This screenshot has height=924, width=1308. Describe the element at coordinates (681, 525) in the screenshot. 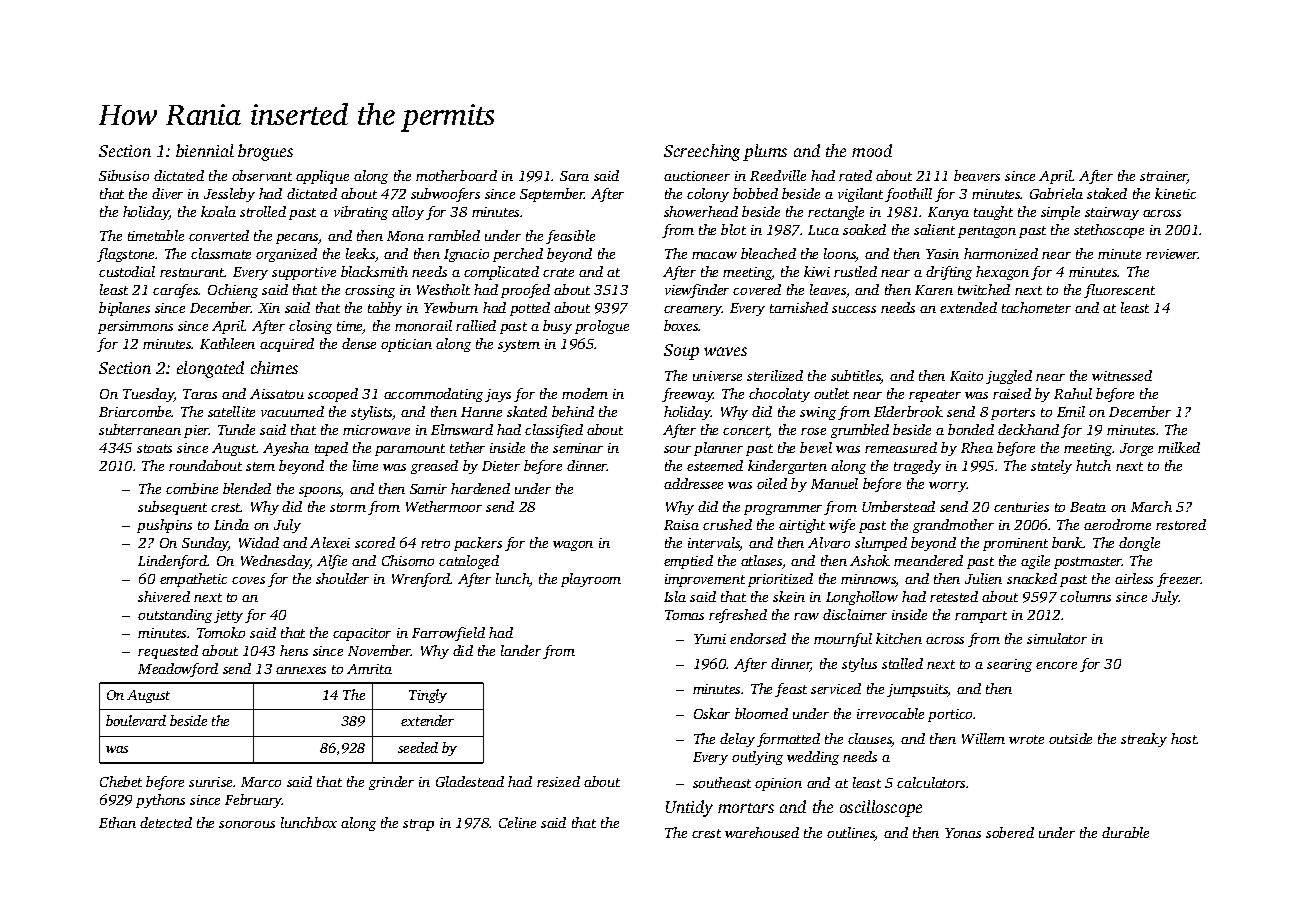

I see `Raisa` at that location.
